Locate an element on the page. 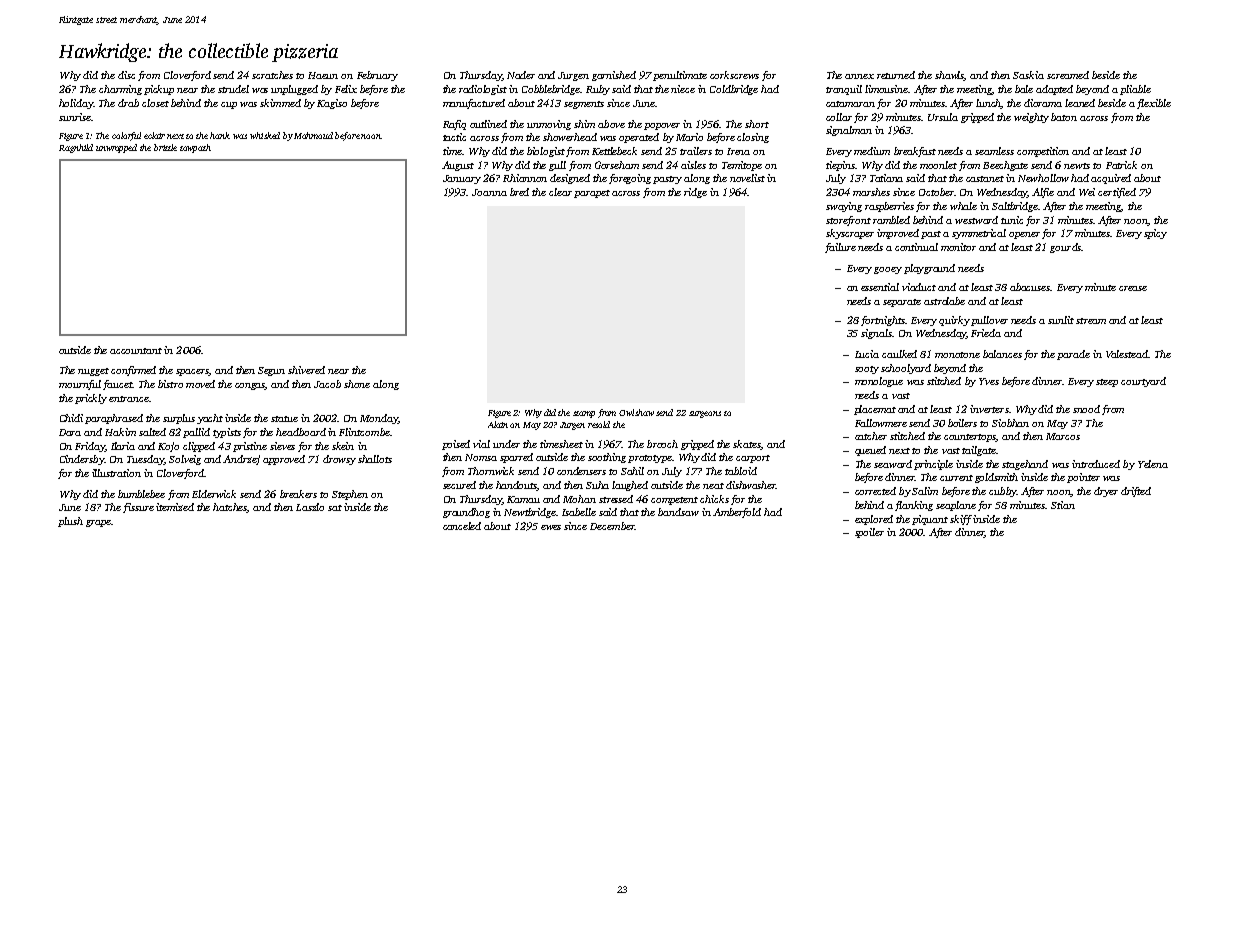  Joanna is located at coordinates (489, 192).
